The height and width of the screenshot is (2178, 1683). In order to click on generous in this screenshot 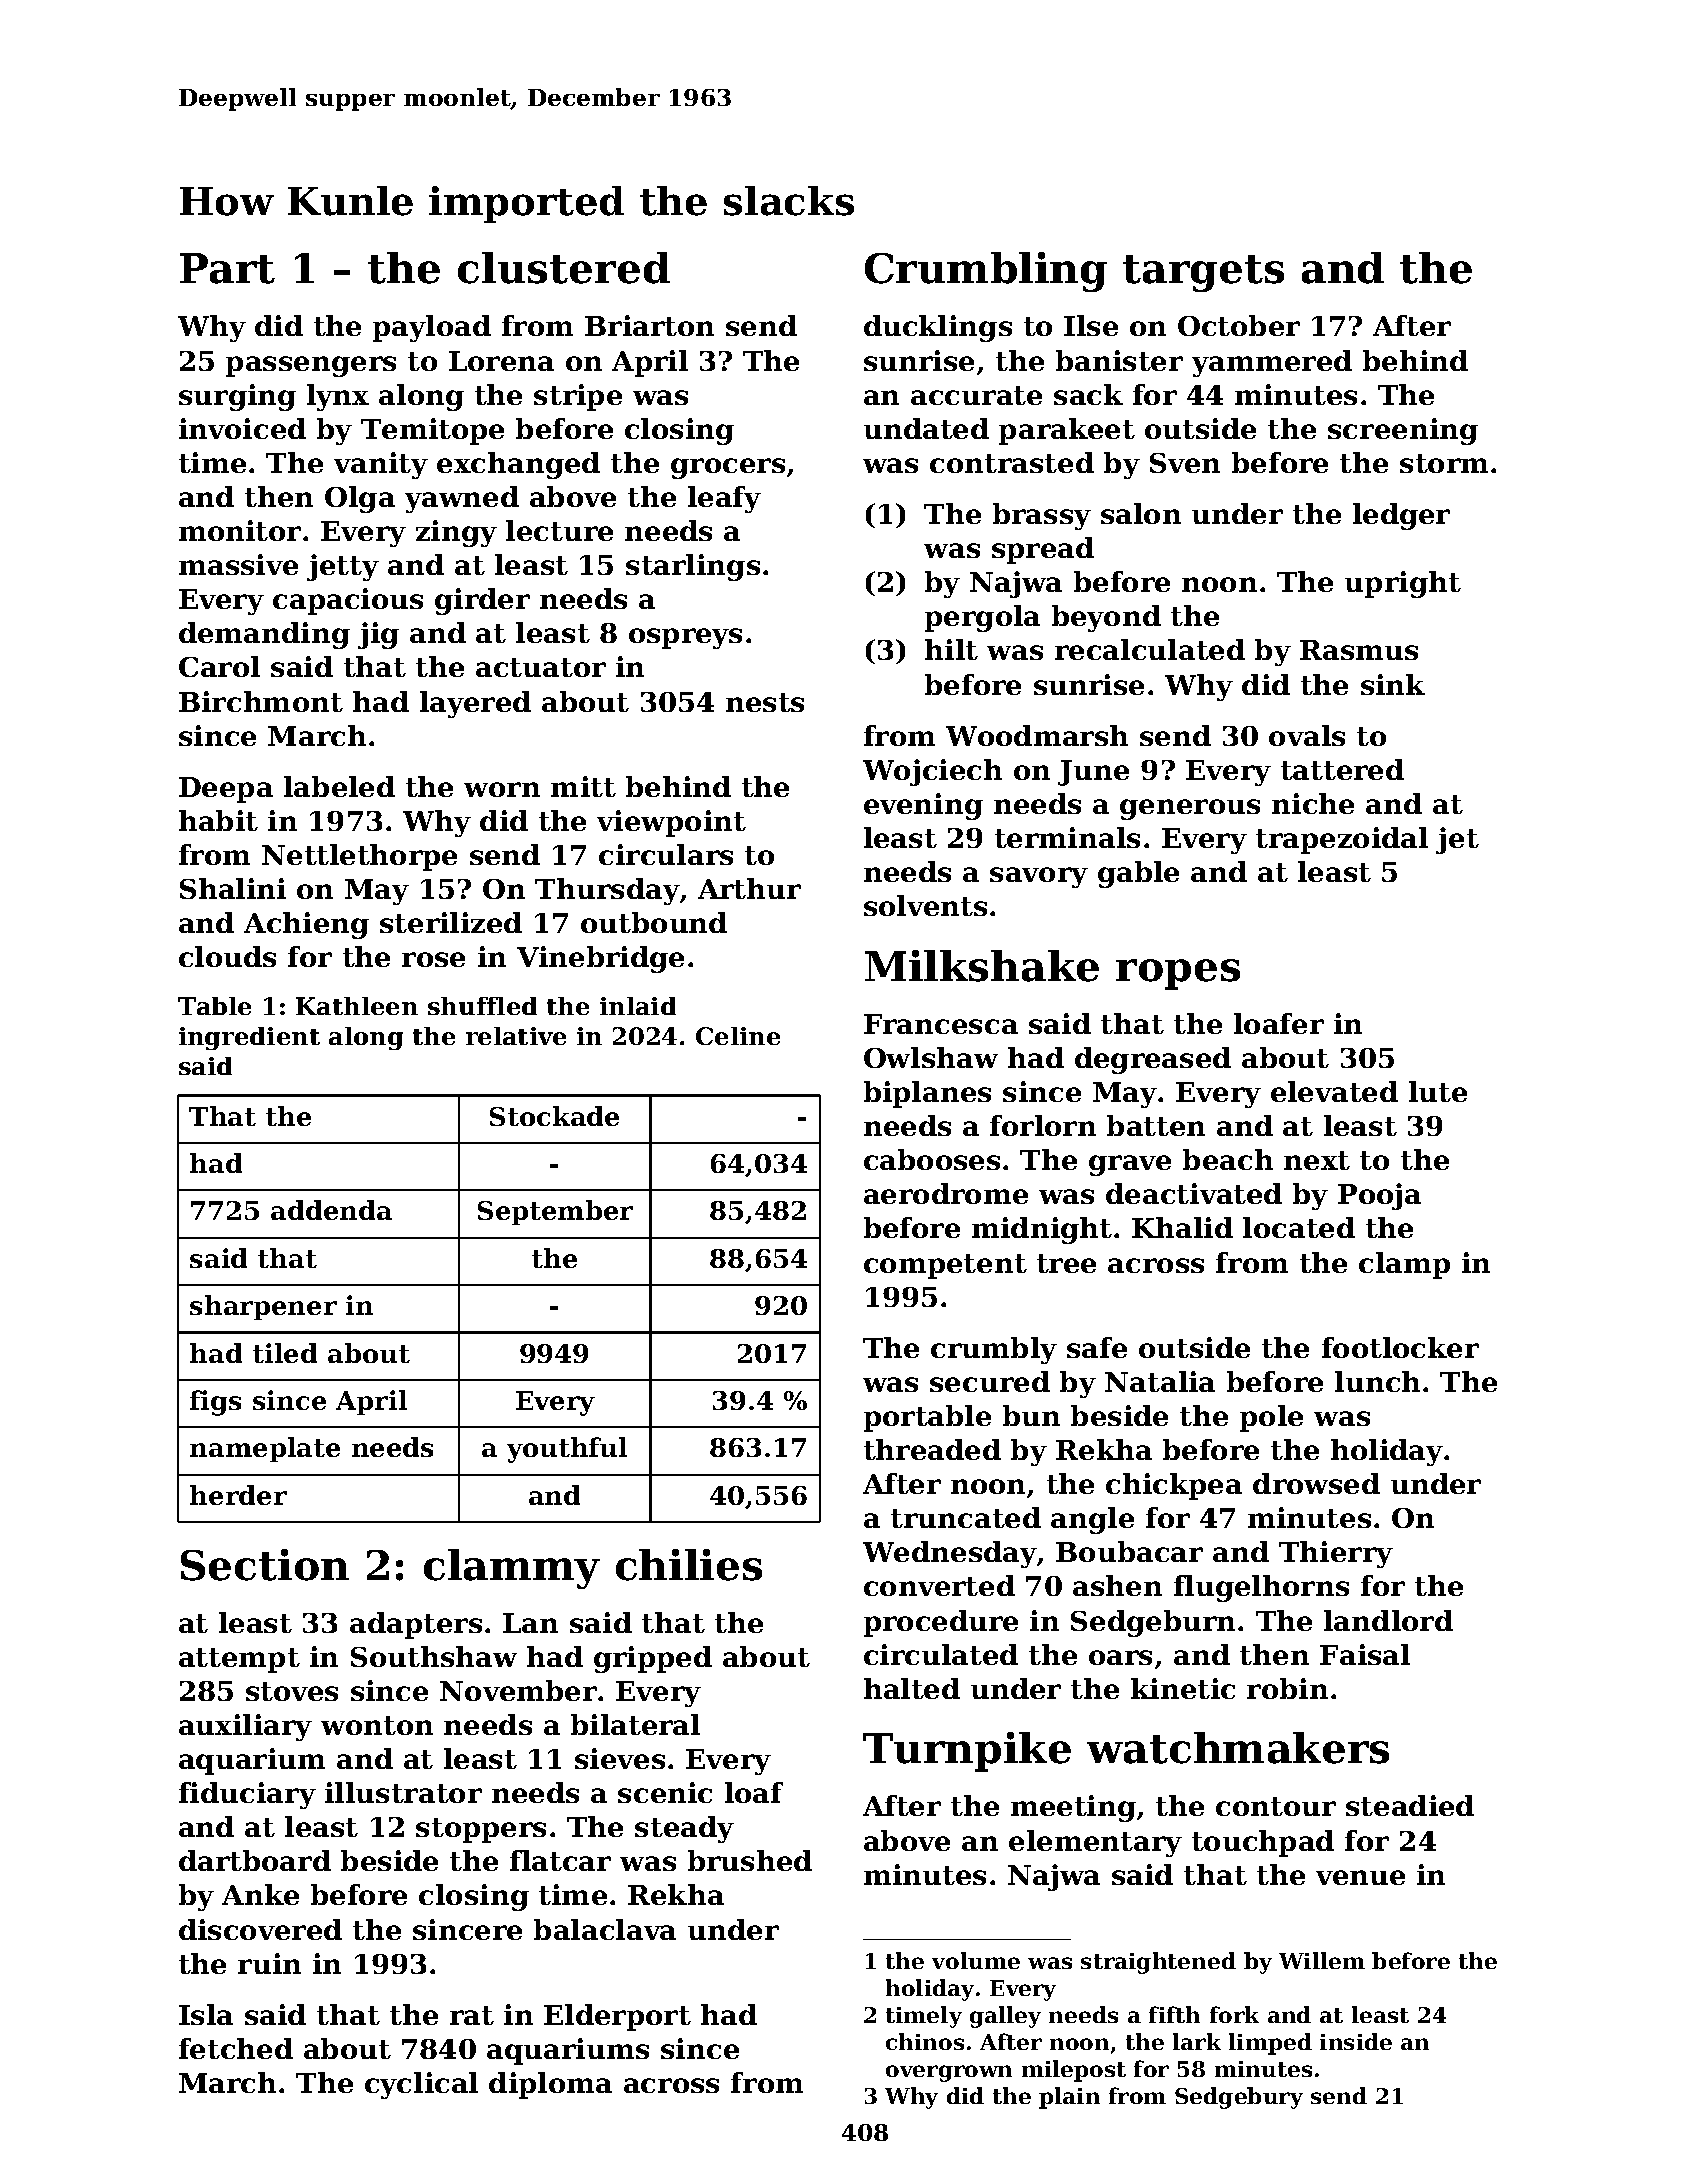, I will do `click(1190, 809)`.
